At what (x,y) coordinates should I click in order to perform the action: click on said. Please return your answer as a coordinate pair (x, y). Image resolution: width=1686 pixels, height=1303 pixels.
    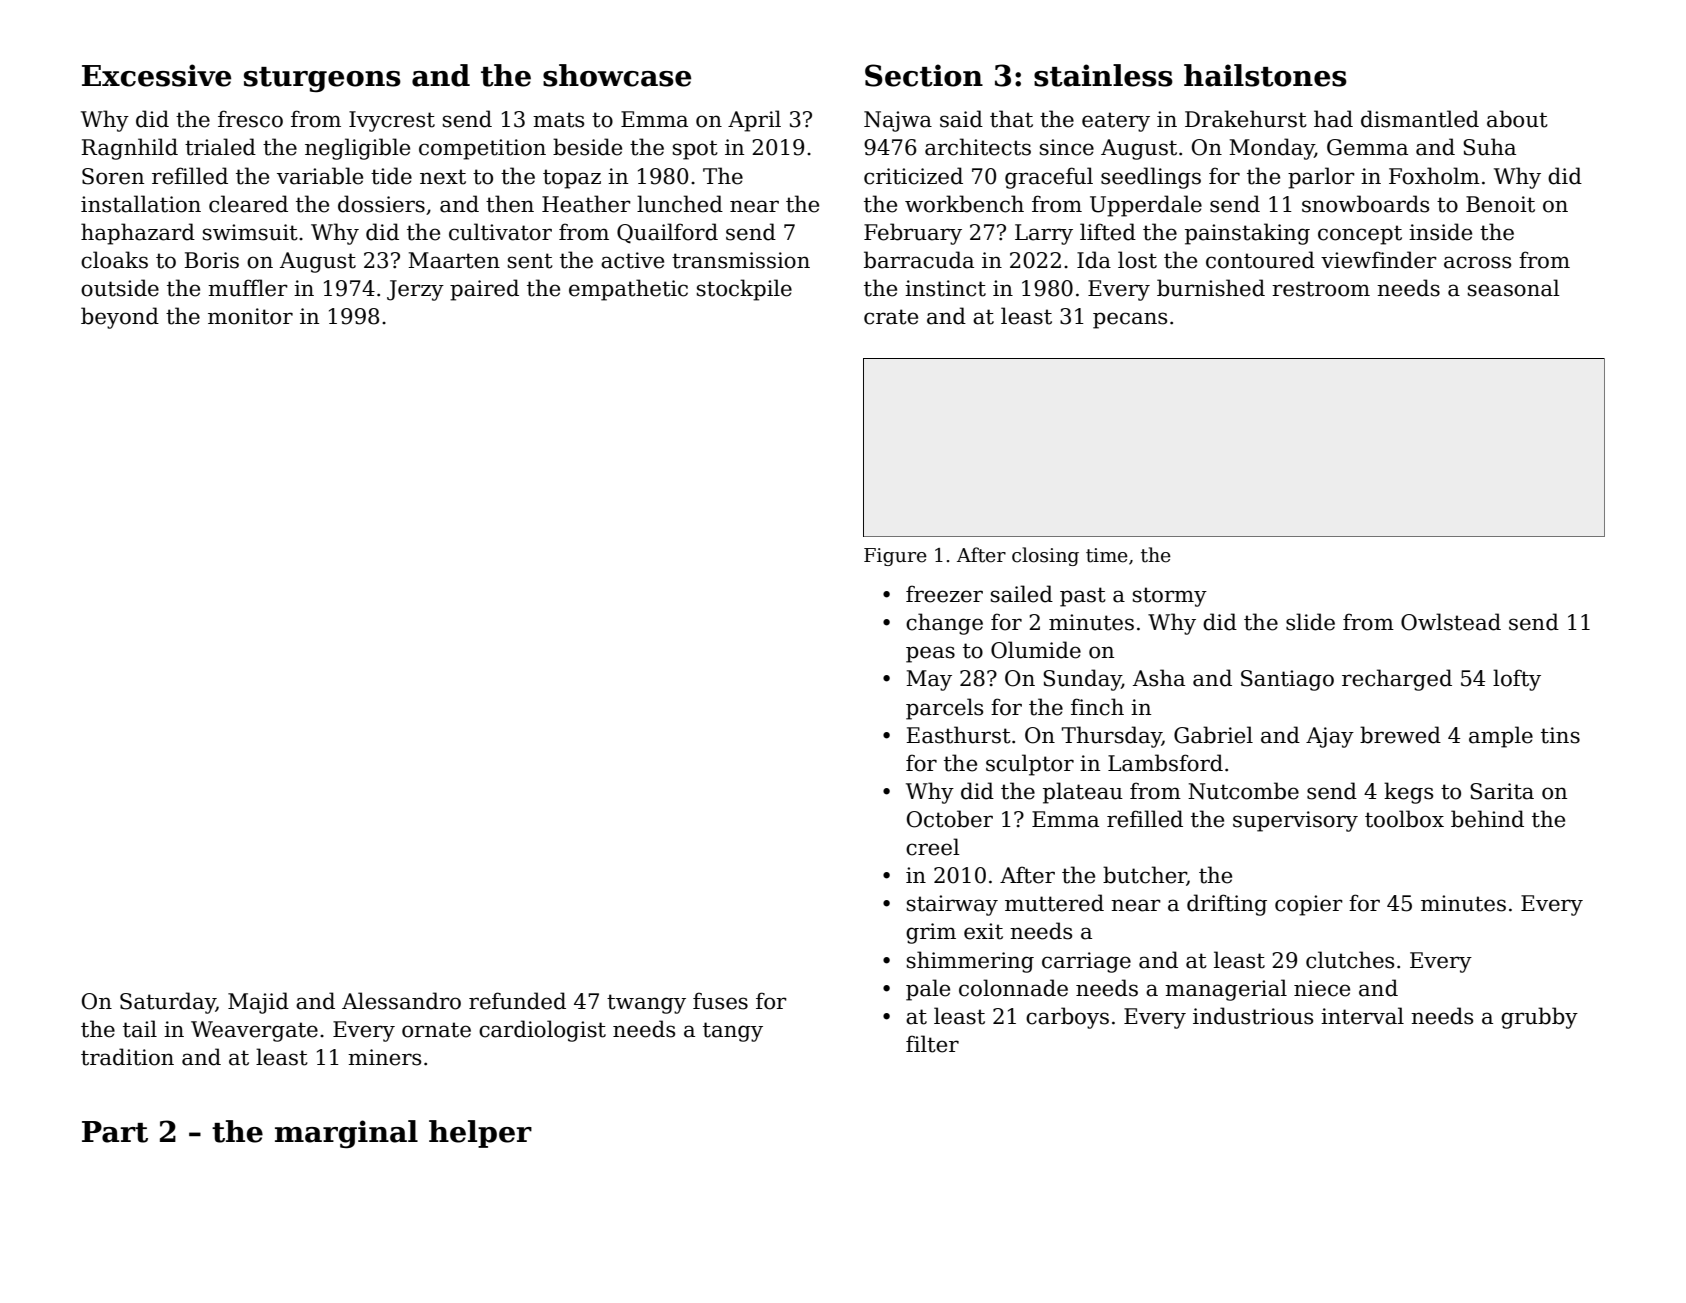
    Looking at the image, I should click on (961, 119).
